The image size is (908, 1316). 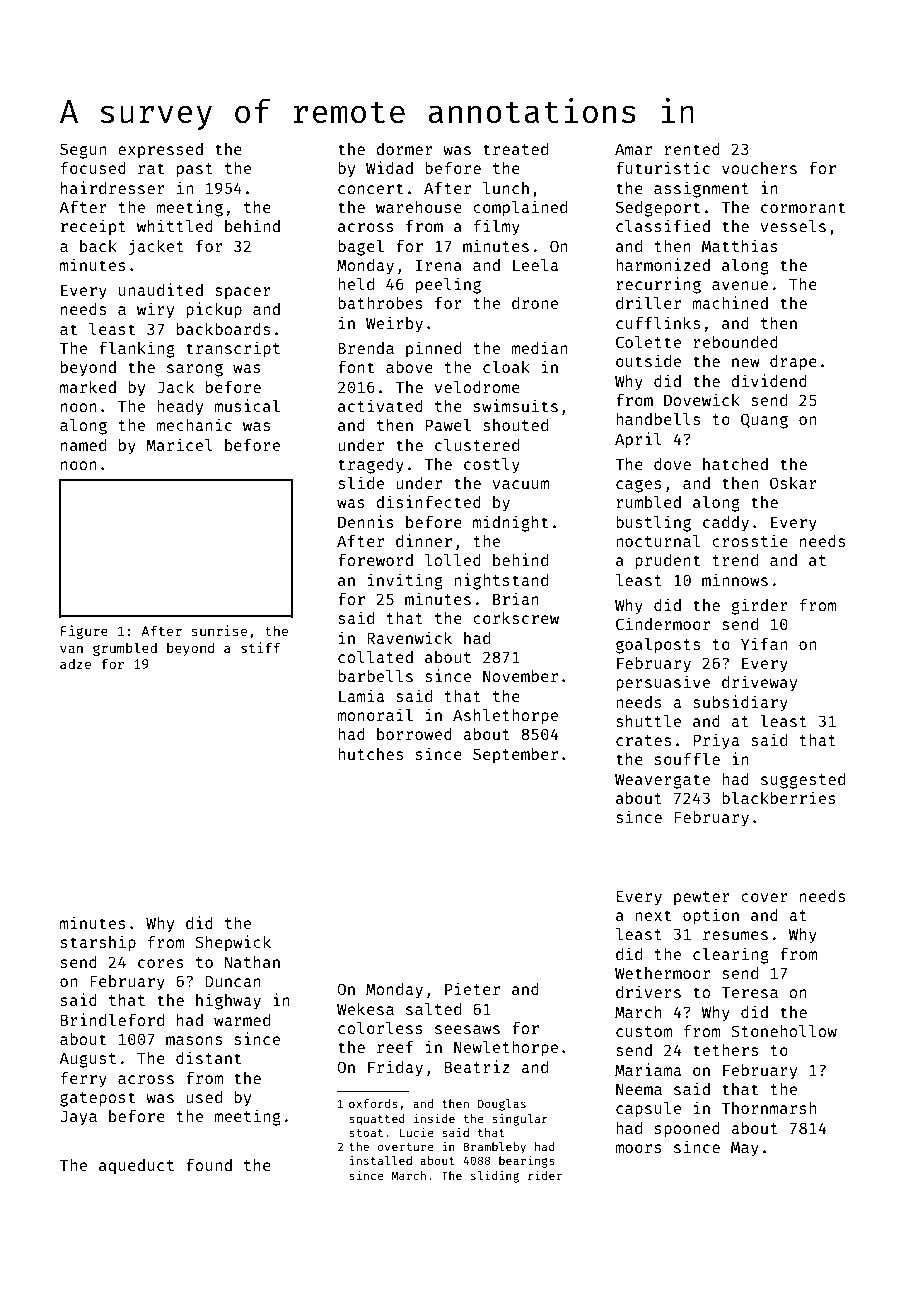 I want to click on driveway, so click(x=759, y=683).
